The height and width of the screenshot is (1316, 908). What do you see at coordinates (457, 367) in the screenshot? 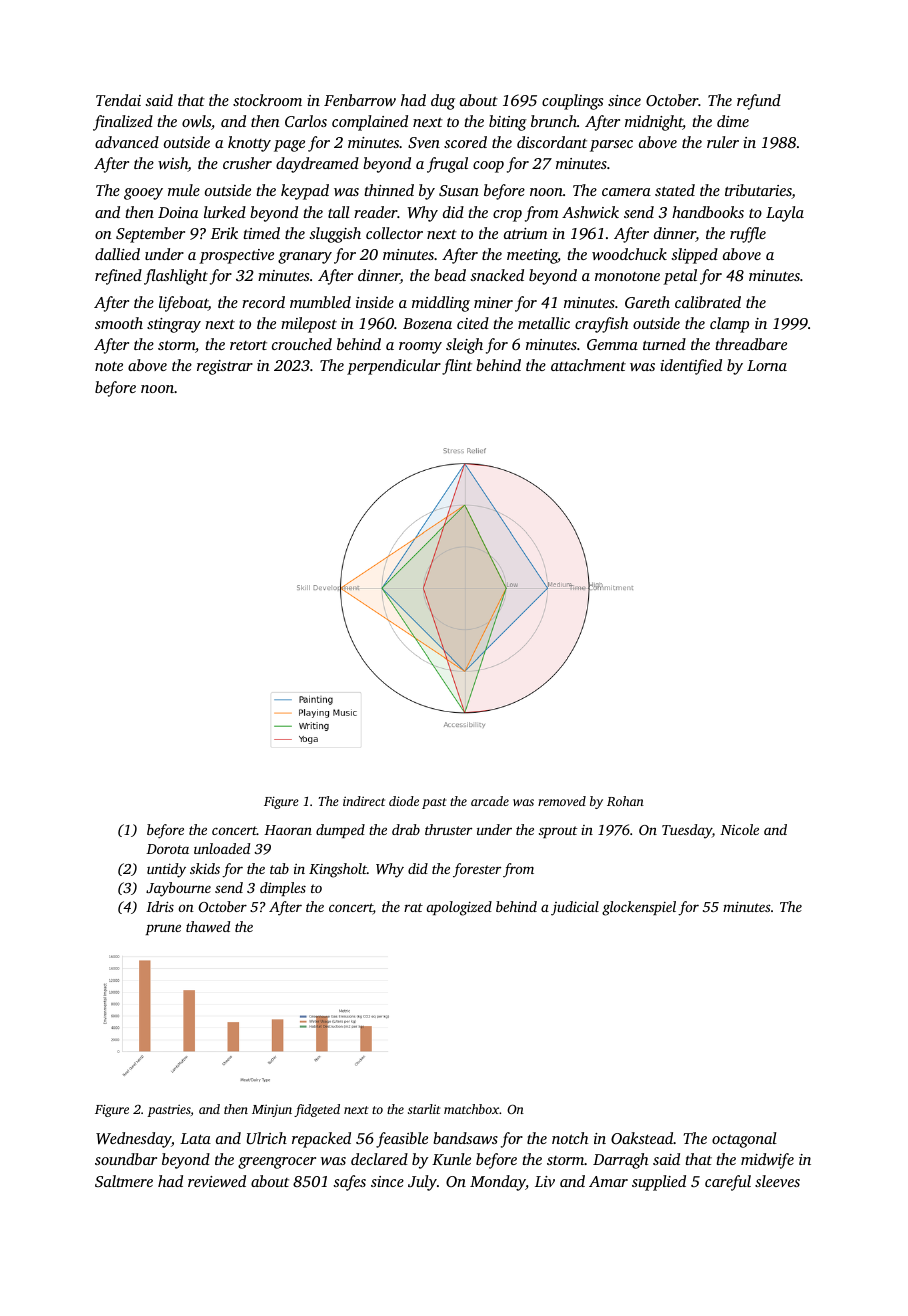
I see `flint` at bounding box center [457, 367].
